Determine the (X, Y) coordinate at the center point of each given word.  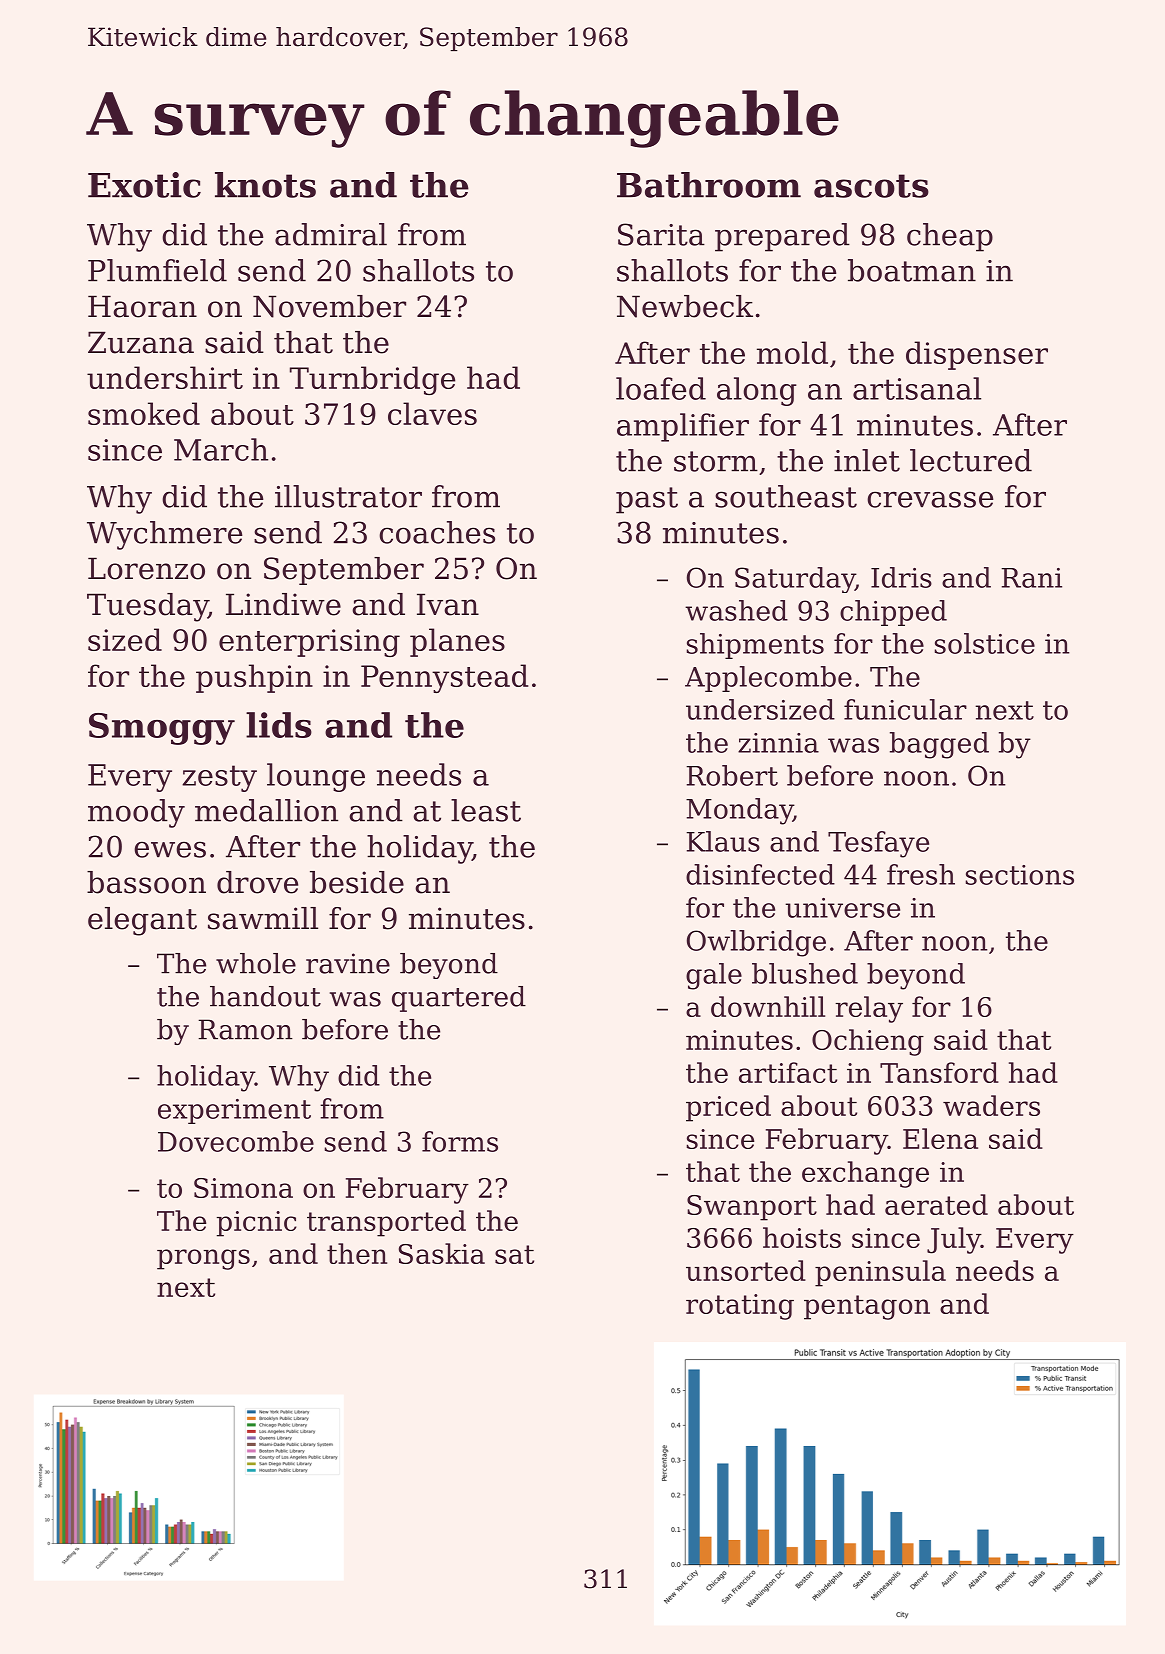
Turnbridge (372, 380)
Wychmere (164, 535)
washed (736, 610)
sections (1019, 875)
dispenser (977, 355)
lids (279, 725)
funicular (905, 709)
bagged (939, 745)
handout (265, 996)
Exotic (144, 185)
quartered (459, 999)
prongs (203, 1259)
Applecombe (768, 679)
